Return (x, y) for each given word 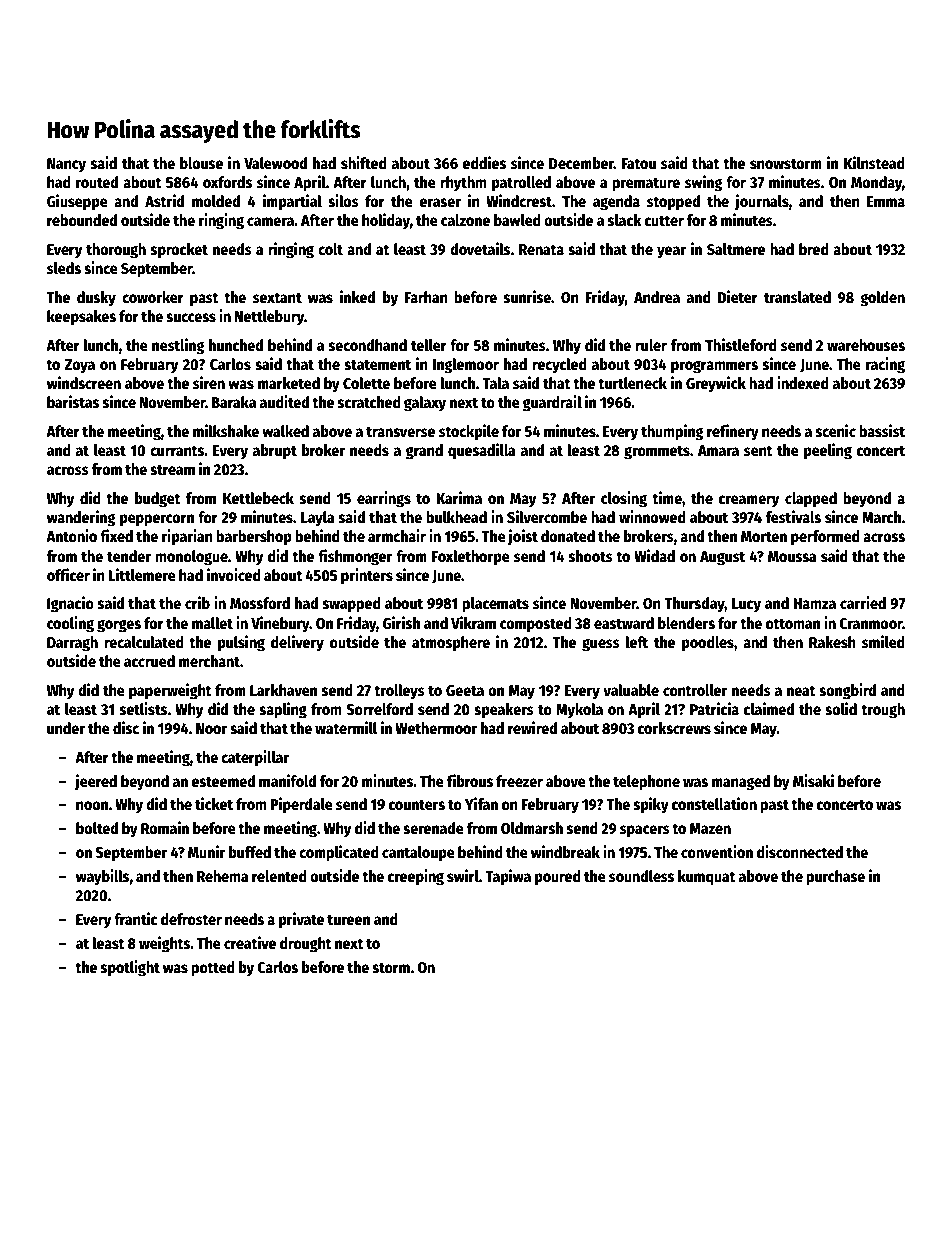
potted (213, 969)
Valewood (275, 163)
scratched (369, 402)
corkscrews (674, 728)
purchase (835, 878)
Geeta (465, 691)
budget (158, 500)
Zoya (80, 366)
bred (814, 249)
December (581, 163)
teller (429, 345)
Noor (211, 729)
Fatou (638, 164)
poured (558, 878)
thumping (672, 432)
